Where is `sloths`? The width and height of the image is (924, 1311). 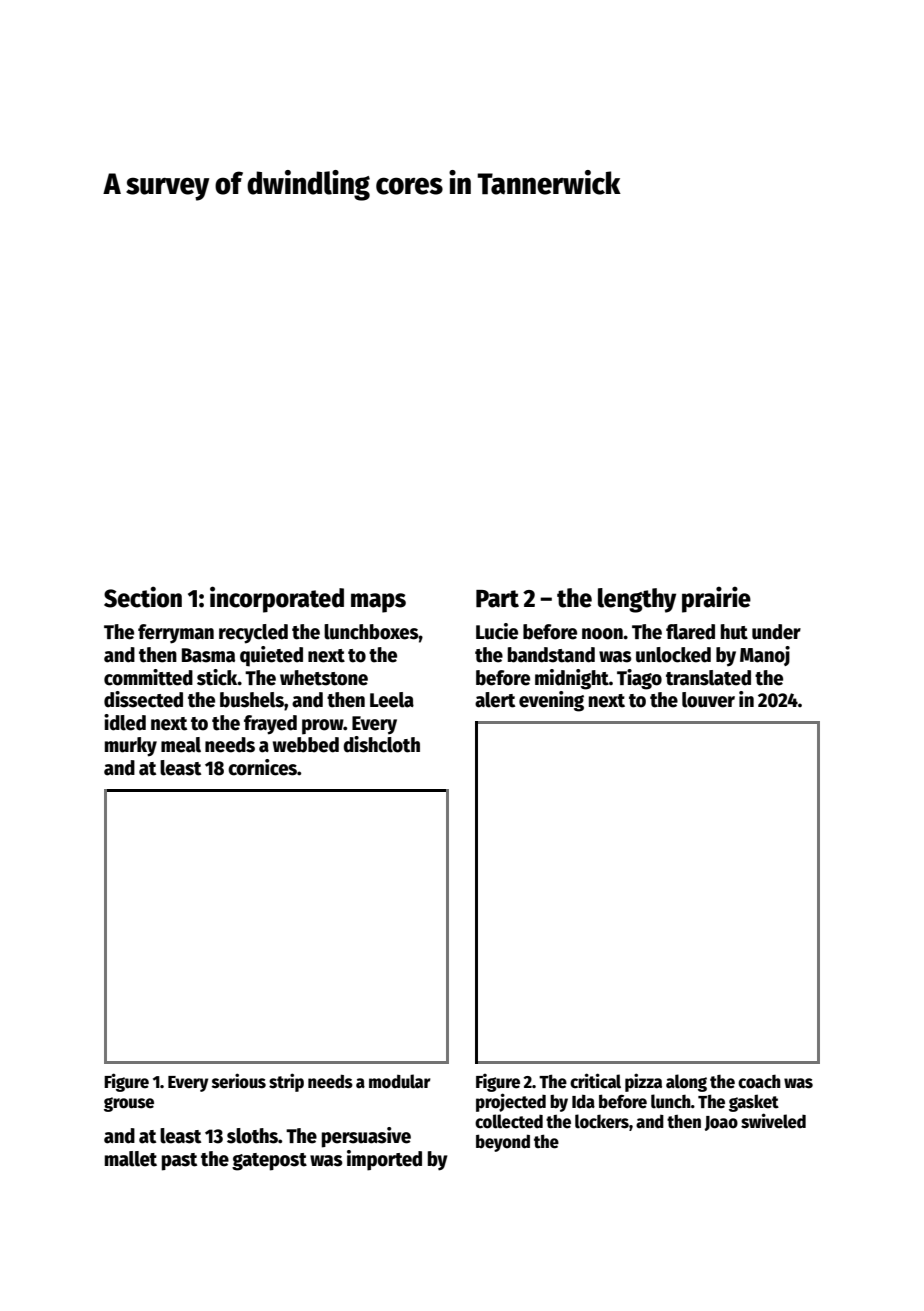 sloths is located at coordinates (252, 1136).
